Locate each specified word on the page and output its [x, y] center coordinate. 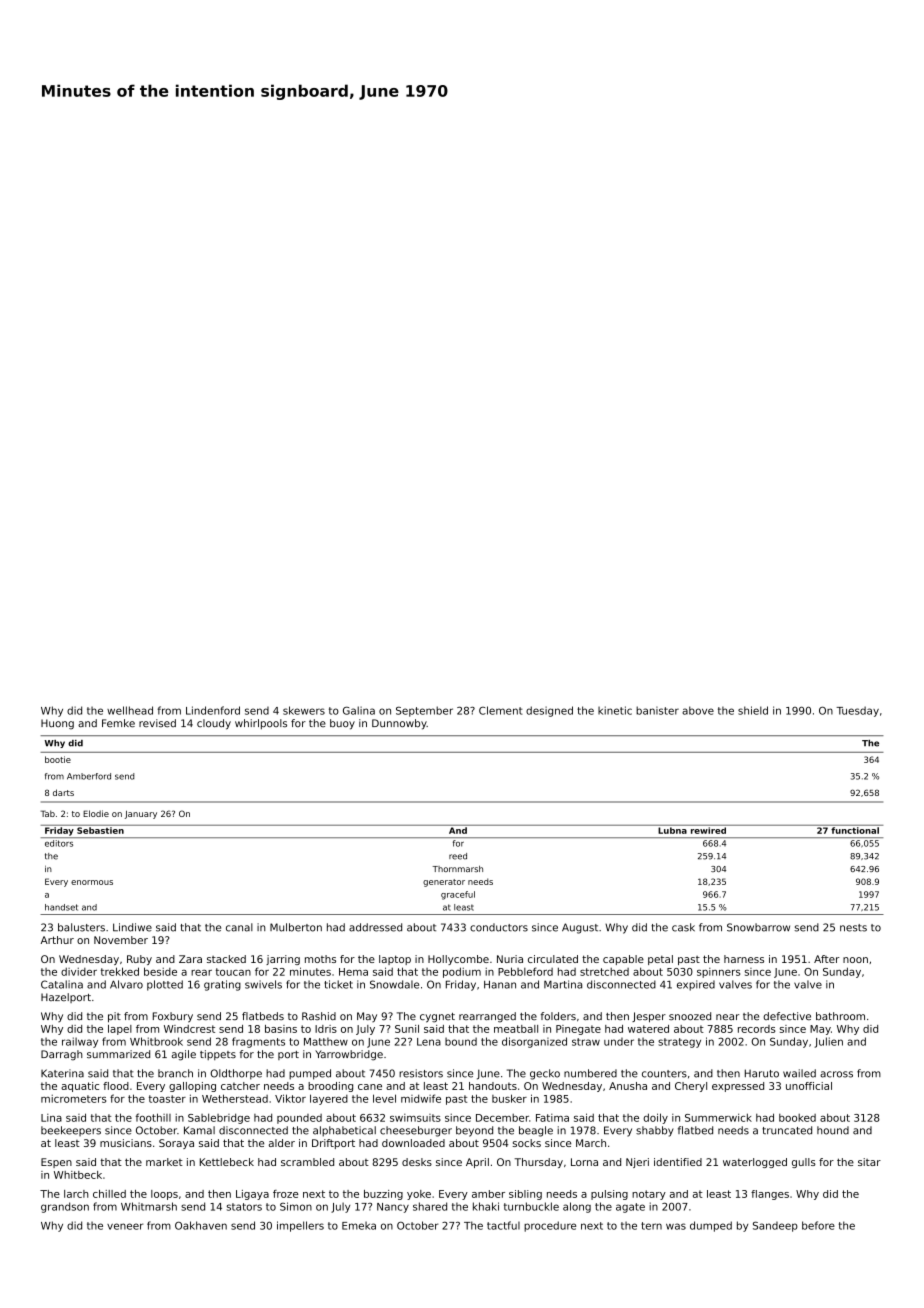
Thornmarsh [457, 869]
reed [458, 856]
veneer [125, 1226]
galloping [192, 1087]
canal [239, 927]
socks [526, 1143]
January [141, 815]
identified [678, 1162]
